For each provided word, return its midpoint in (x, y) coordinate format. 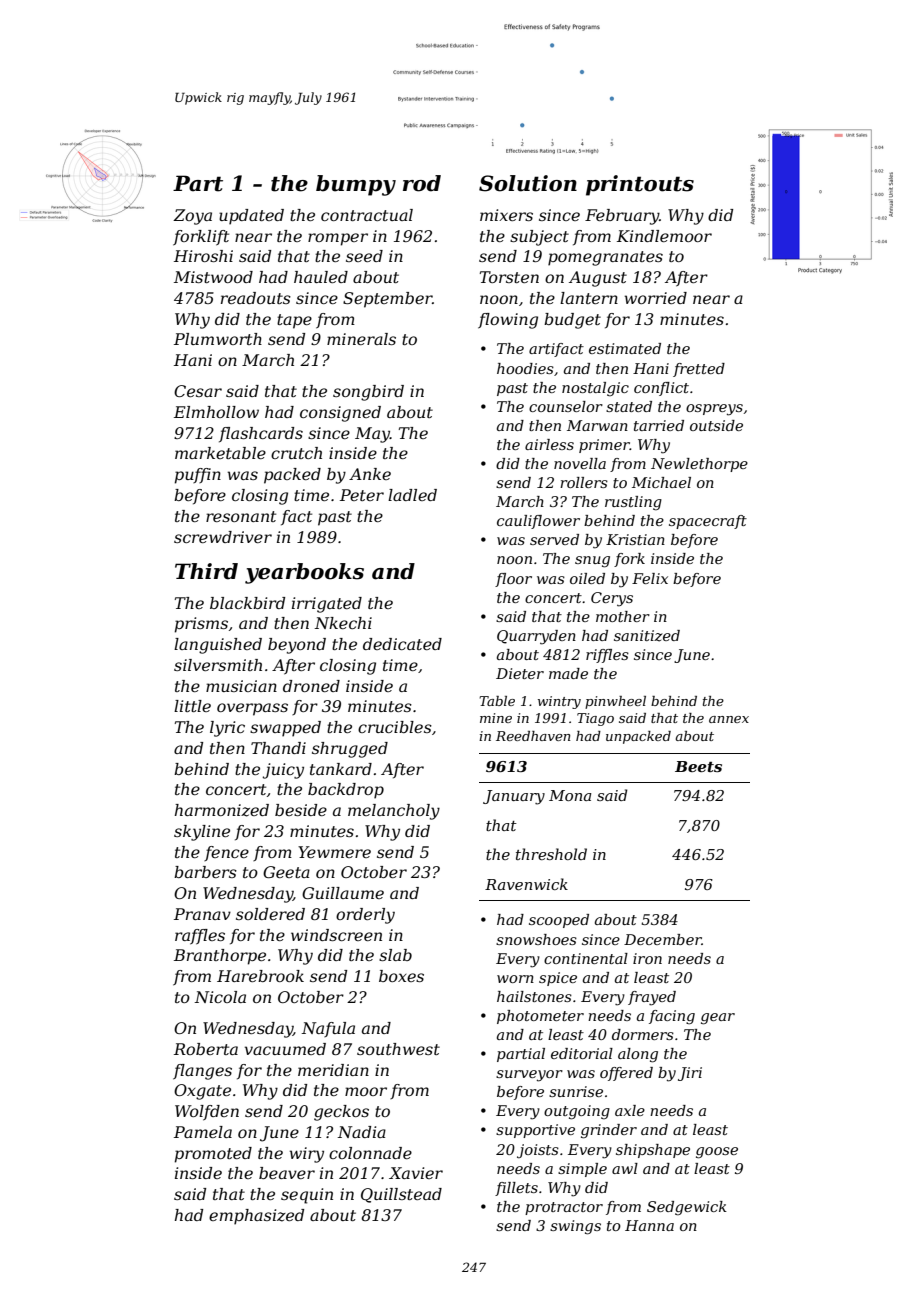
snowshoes (536, 939)
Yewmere (334, 852)
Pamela (203, 1132)
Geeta (286, 872)
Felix (650, 578)
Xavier (416, 1173)
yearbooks (304, 573)
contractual (367, 215)
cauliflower (538, 522)
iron (647, 958)
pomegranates (605, 258)
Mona (570, 795)
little (192, 706)
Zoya (192, 217)
